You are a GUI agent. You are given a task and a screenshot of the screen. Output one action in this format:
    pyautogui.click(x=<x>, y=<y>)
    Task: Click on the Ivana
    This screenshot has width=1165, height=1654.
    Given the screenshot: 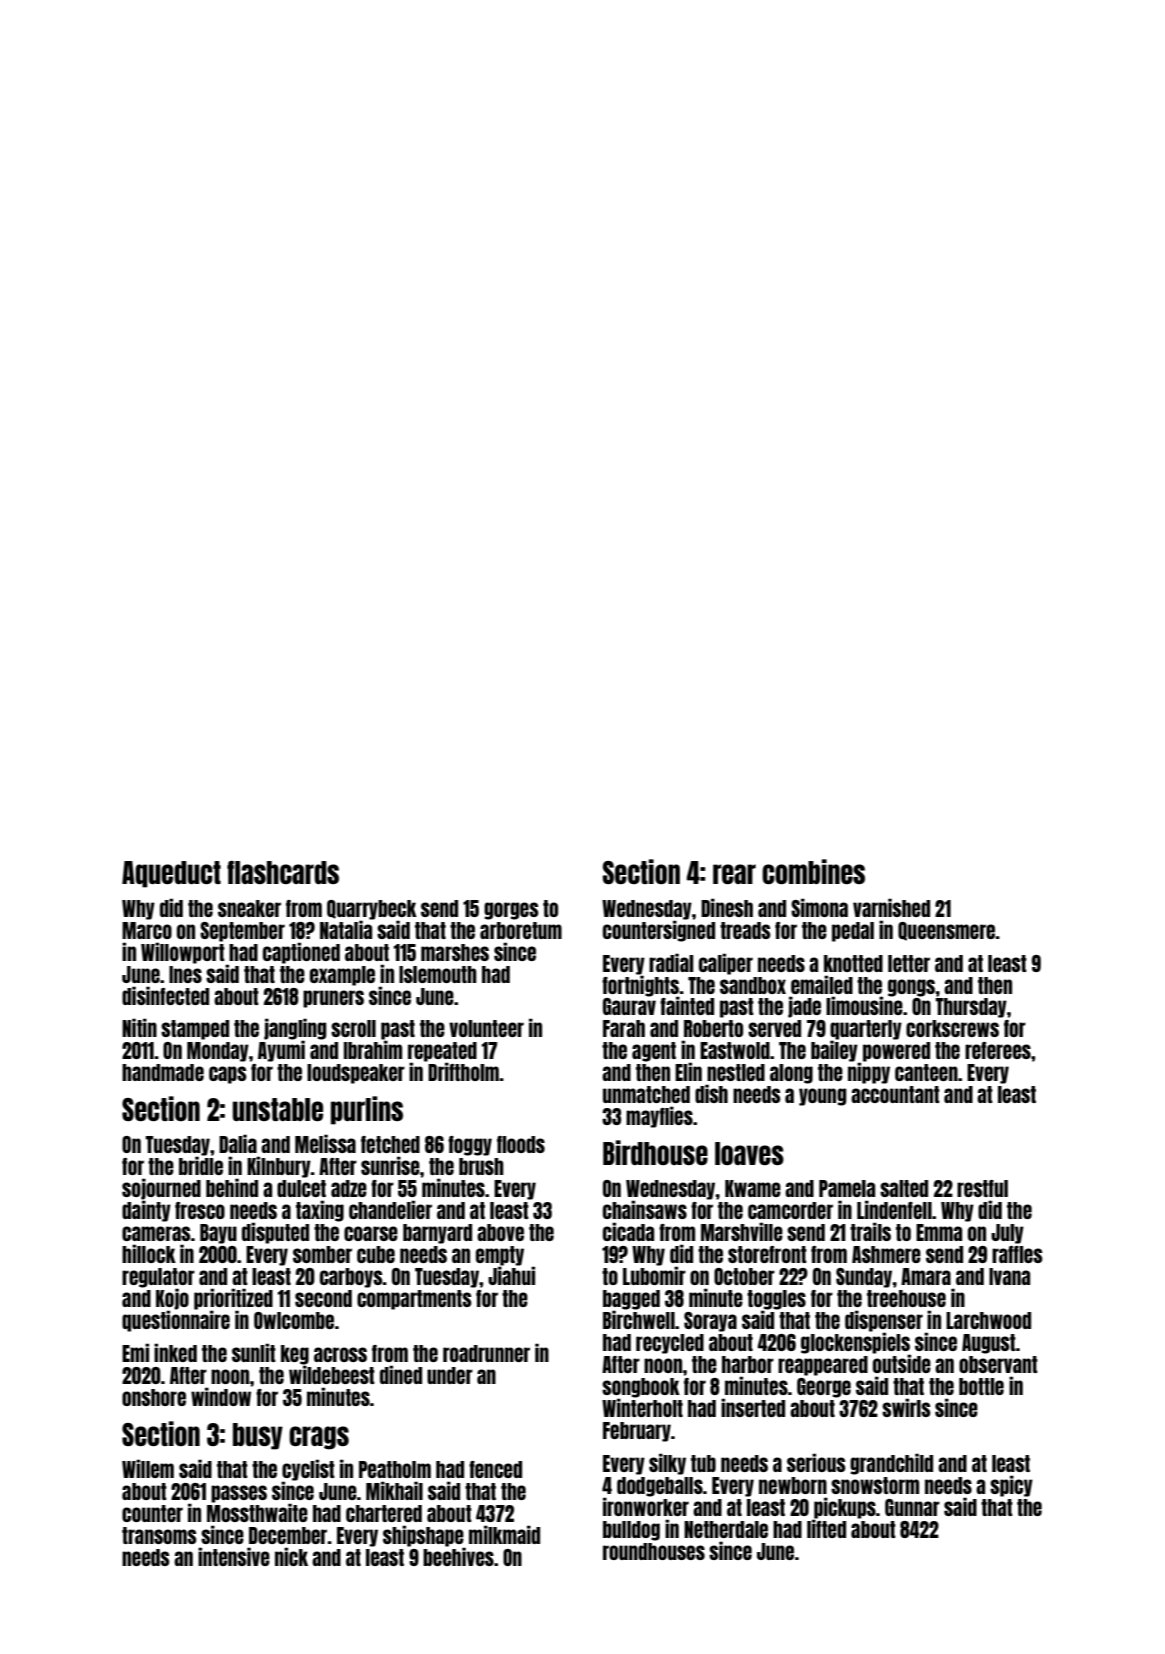 What is the action you would take?
    pyautogui.click(x=1009, y=1276)
